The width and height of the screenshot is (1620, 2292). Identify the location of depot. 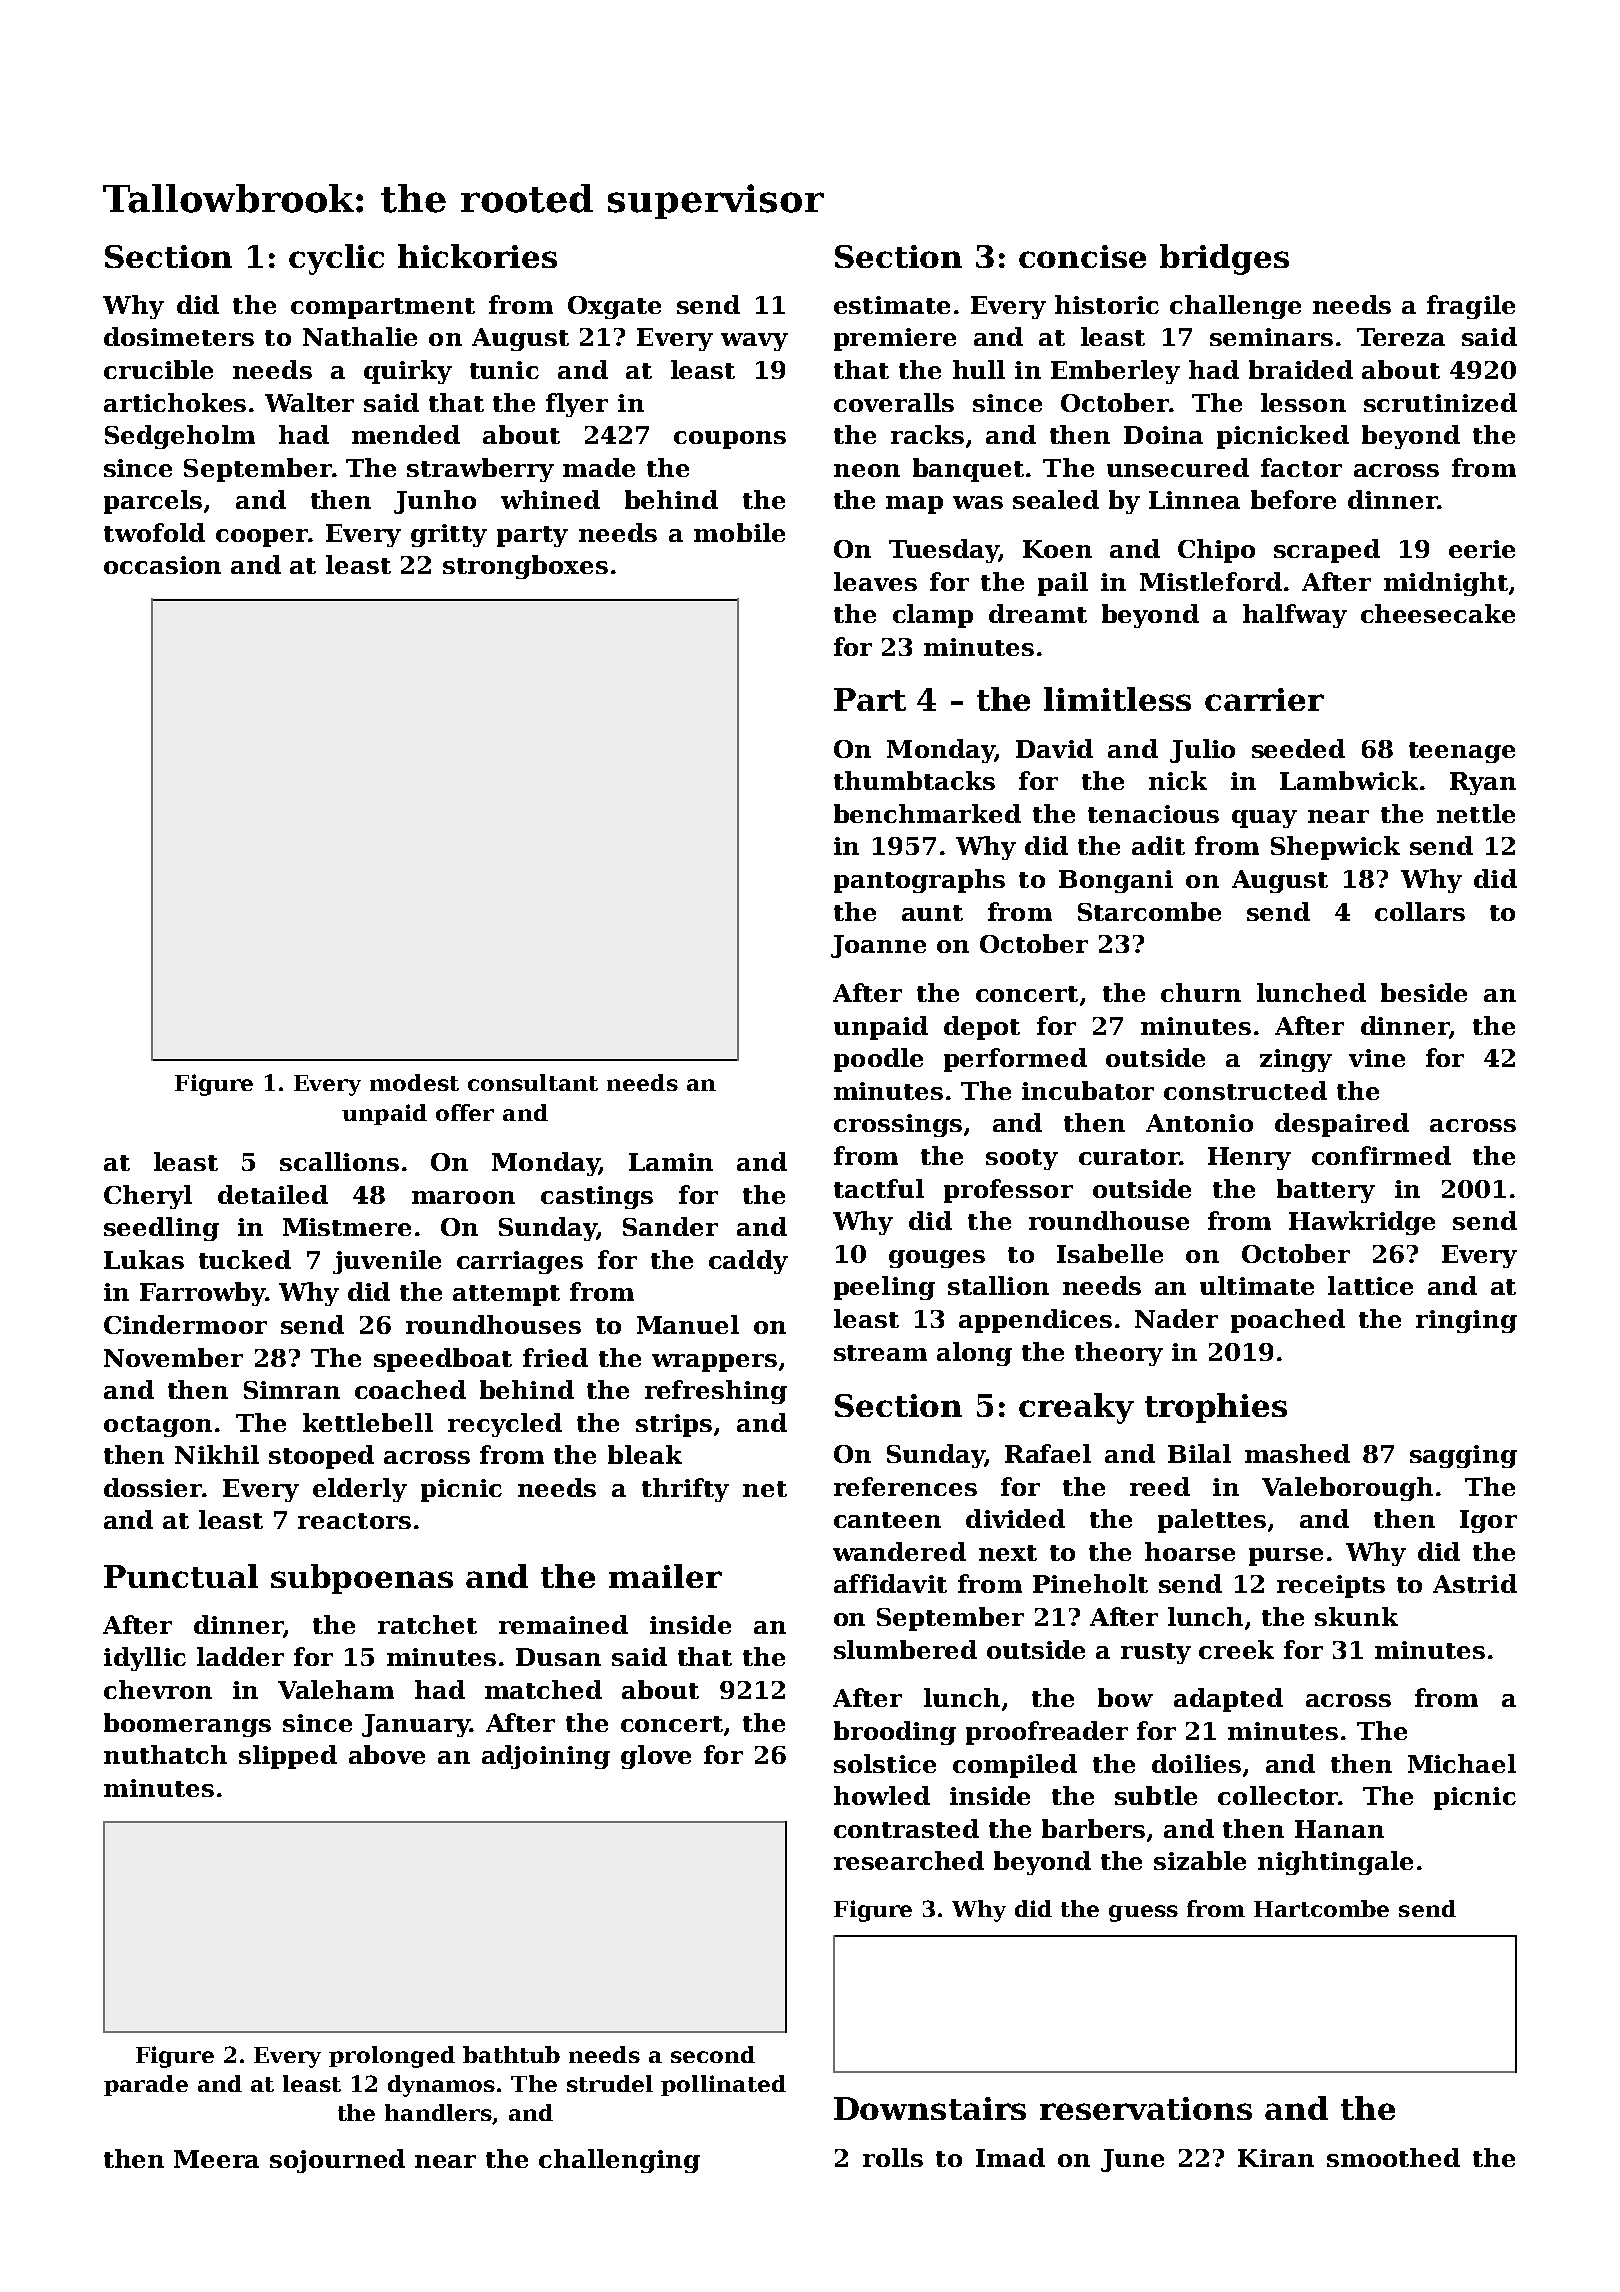
(982, 1028).
